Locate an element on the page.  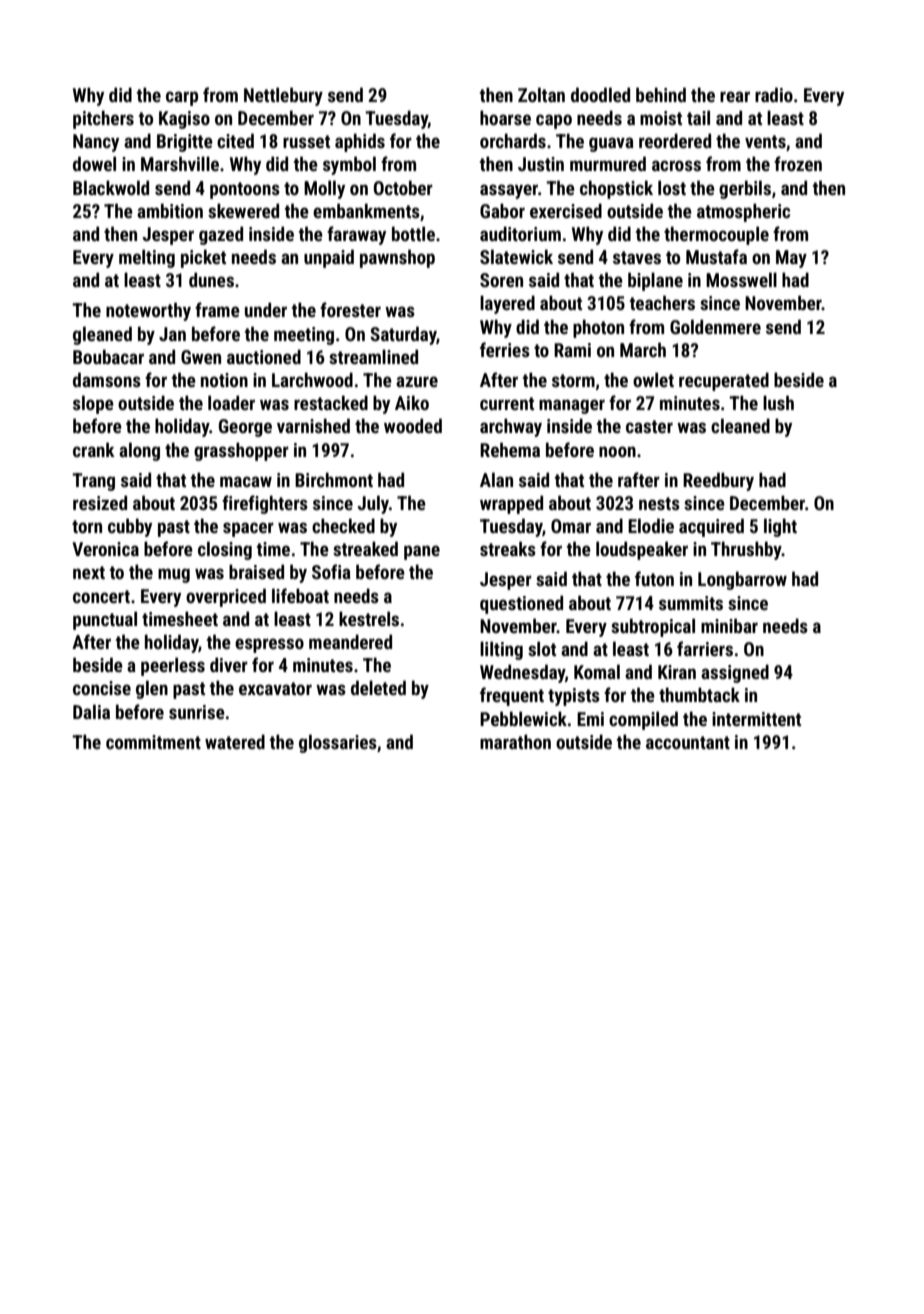
Reedbury is located at coordinates (718, 481).
